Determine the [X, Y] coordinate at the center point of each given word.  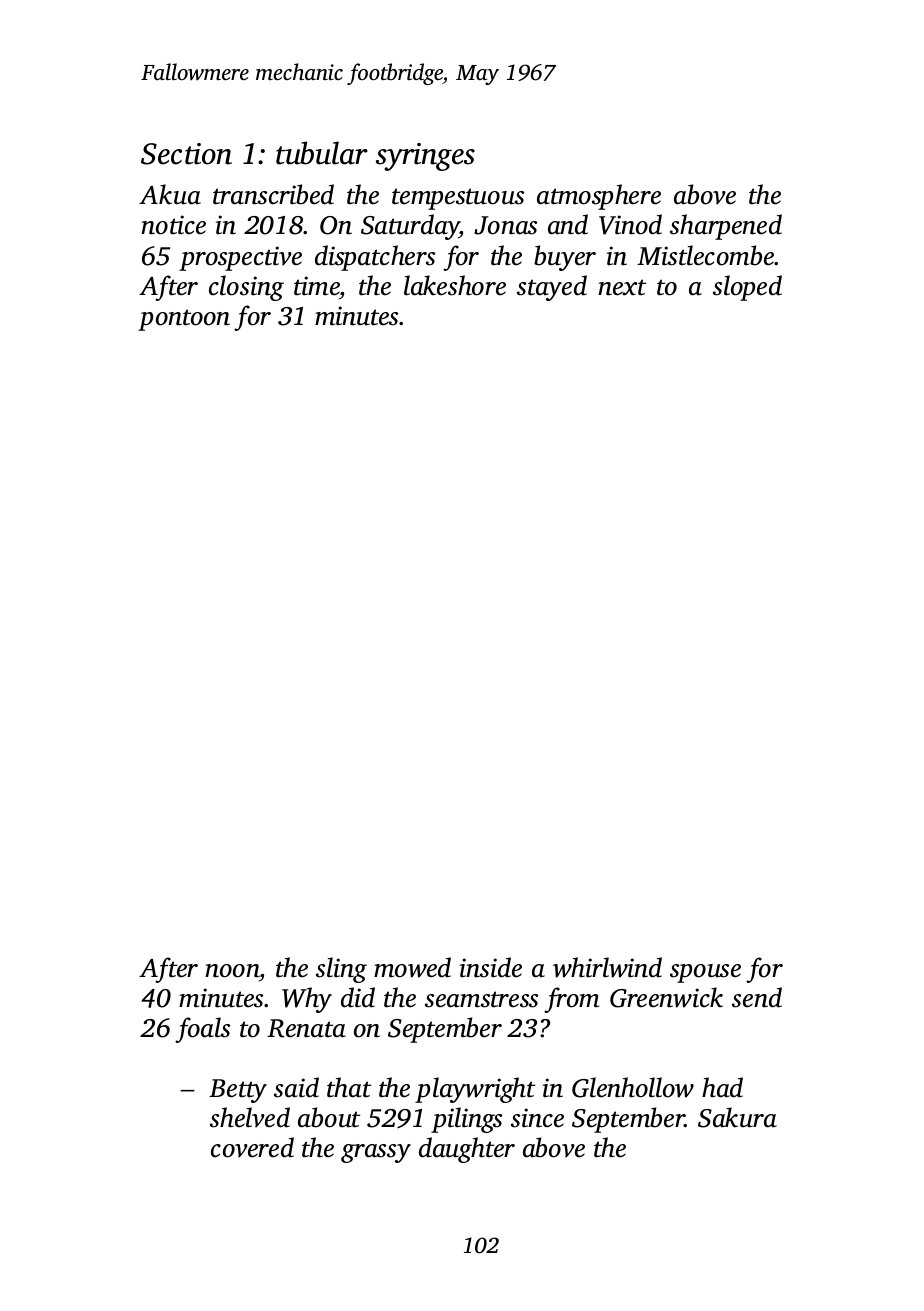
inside [491, 967]
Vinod [630, 224]
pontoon [184, 320]
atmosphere [599, 197]
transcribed [273, 194]
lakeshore [455, 285]
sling [341, 970]
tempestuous [458, 199]
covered [252, 1147]
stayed [552, 288]
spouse [705, 973]
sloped [747, 288]
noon [232, 971]
